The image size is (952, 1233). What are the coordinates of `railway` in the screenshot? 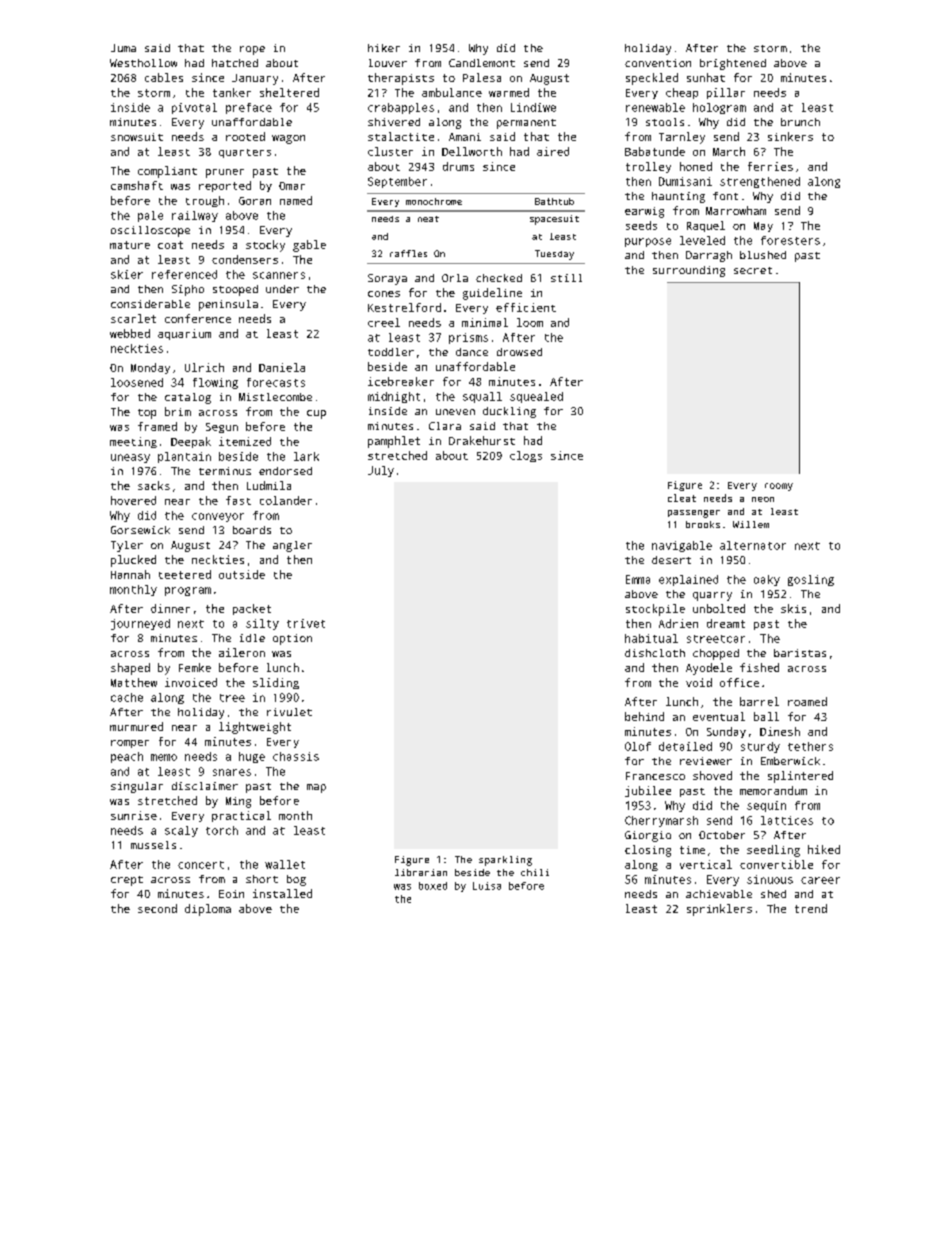 It's located at (195, 216).
